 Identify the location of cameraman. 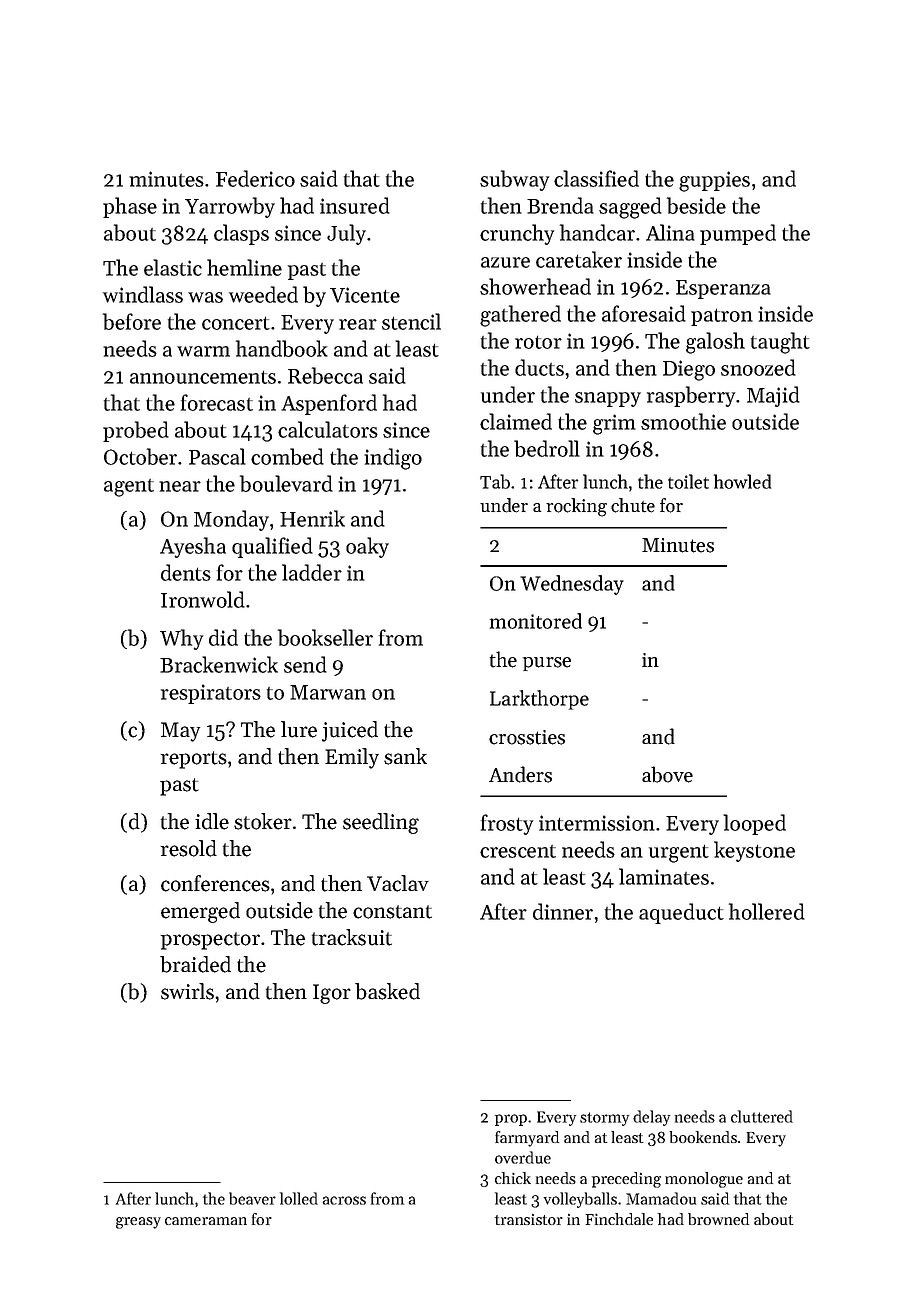
(206, 1221).
